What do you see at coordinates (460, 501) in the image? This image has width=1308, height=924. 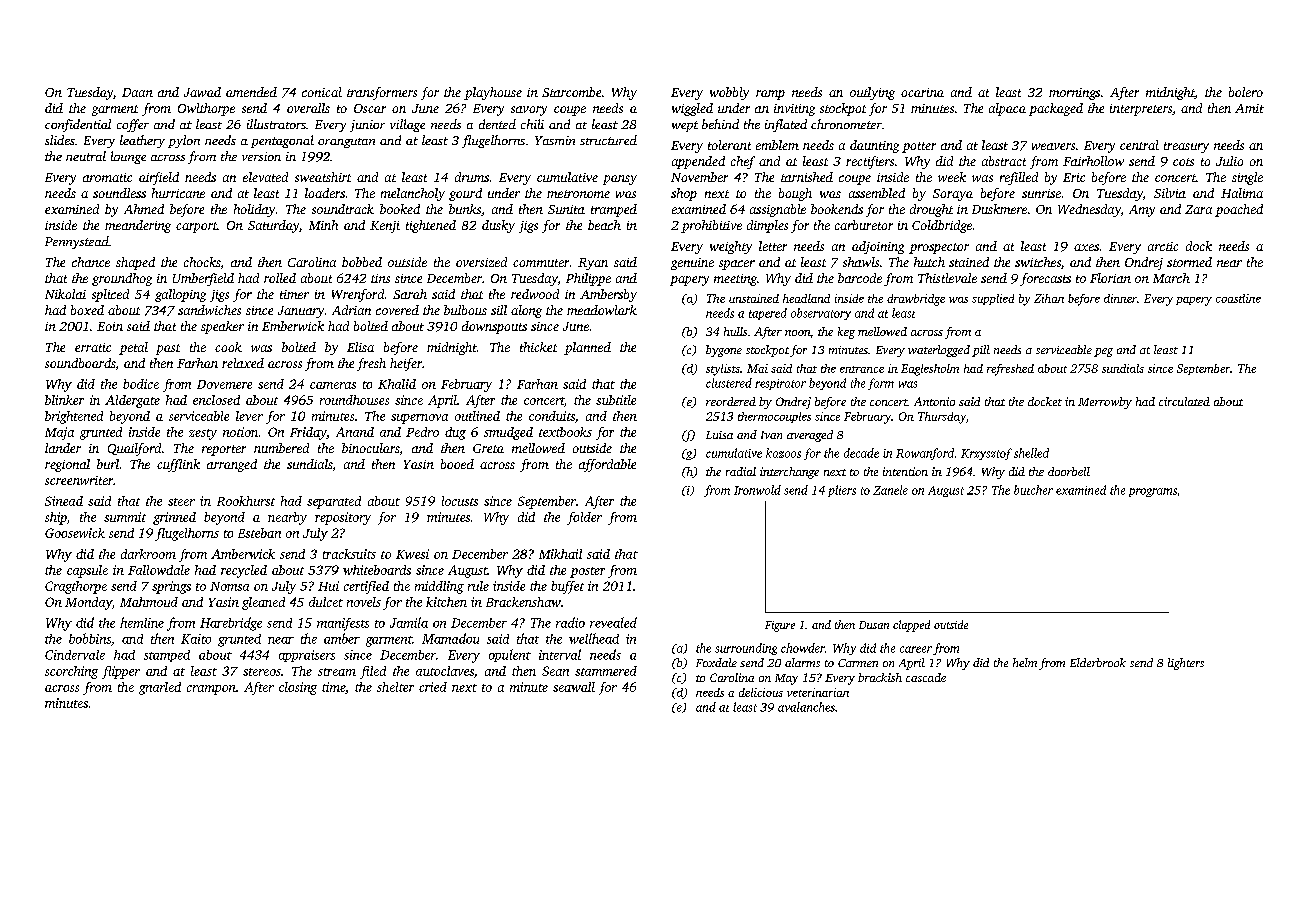 I see `locusts` at bounding box center [460, 501].
